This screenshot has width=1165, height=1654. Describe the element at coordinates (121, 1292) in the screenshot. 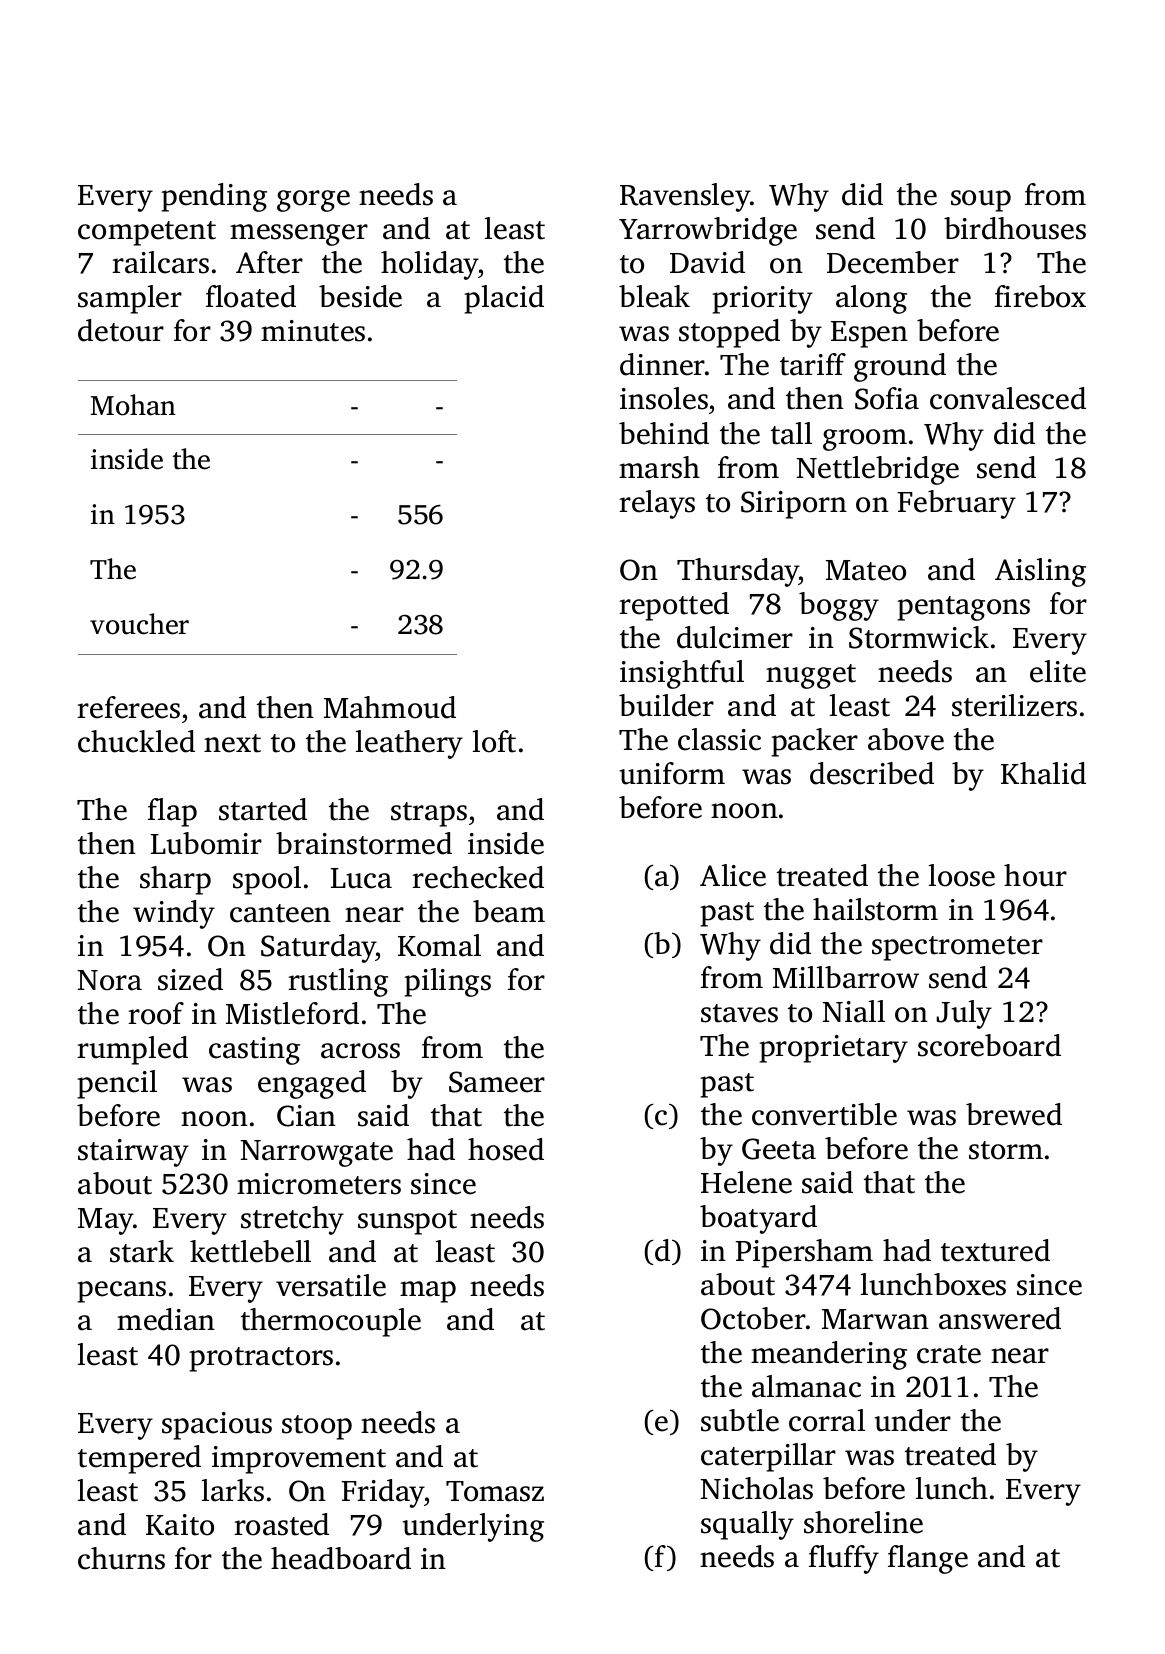

I see `pecans` at that location.
